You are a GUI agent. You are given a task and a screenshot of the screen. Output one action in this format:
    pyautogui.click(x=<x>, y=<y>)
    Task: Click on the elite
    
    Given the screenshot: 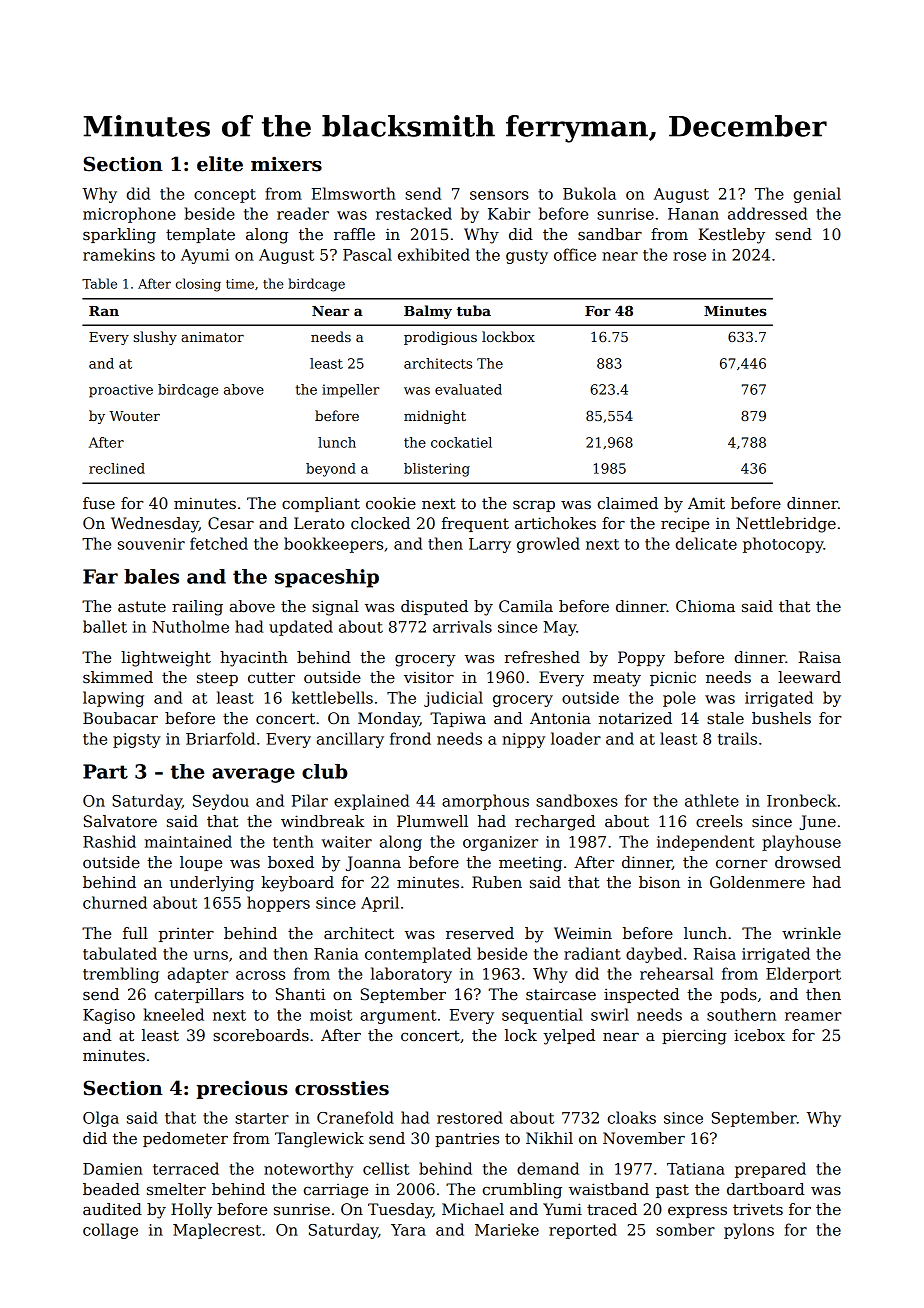 What is the action you would take?
    pyautogui.click(x=220, y=164)
